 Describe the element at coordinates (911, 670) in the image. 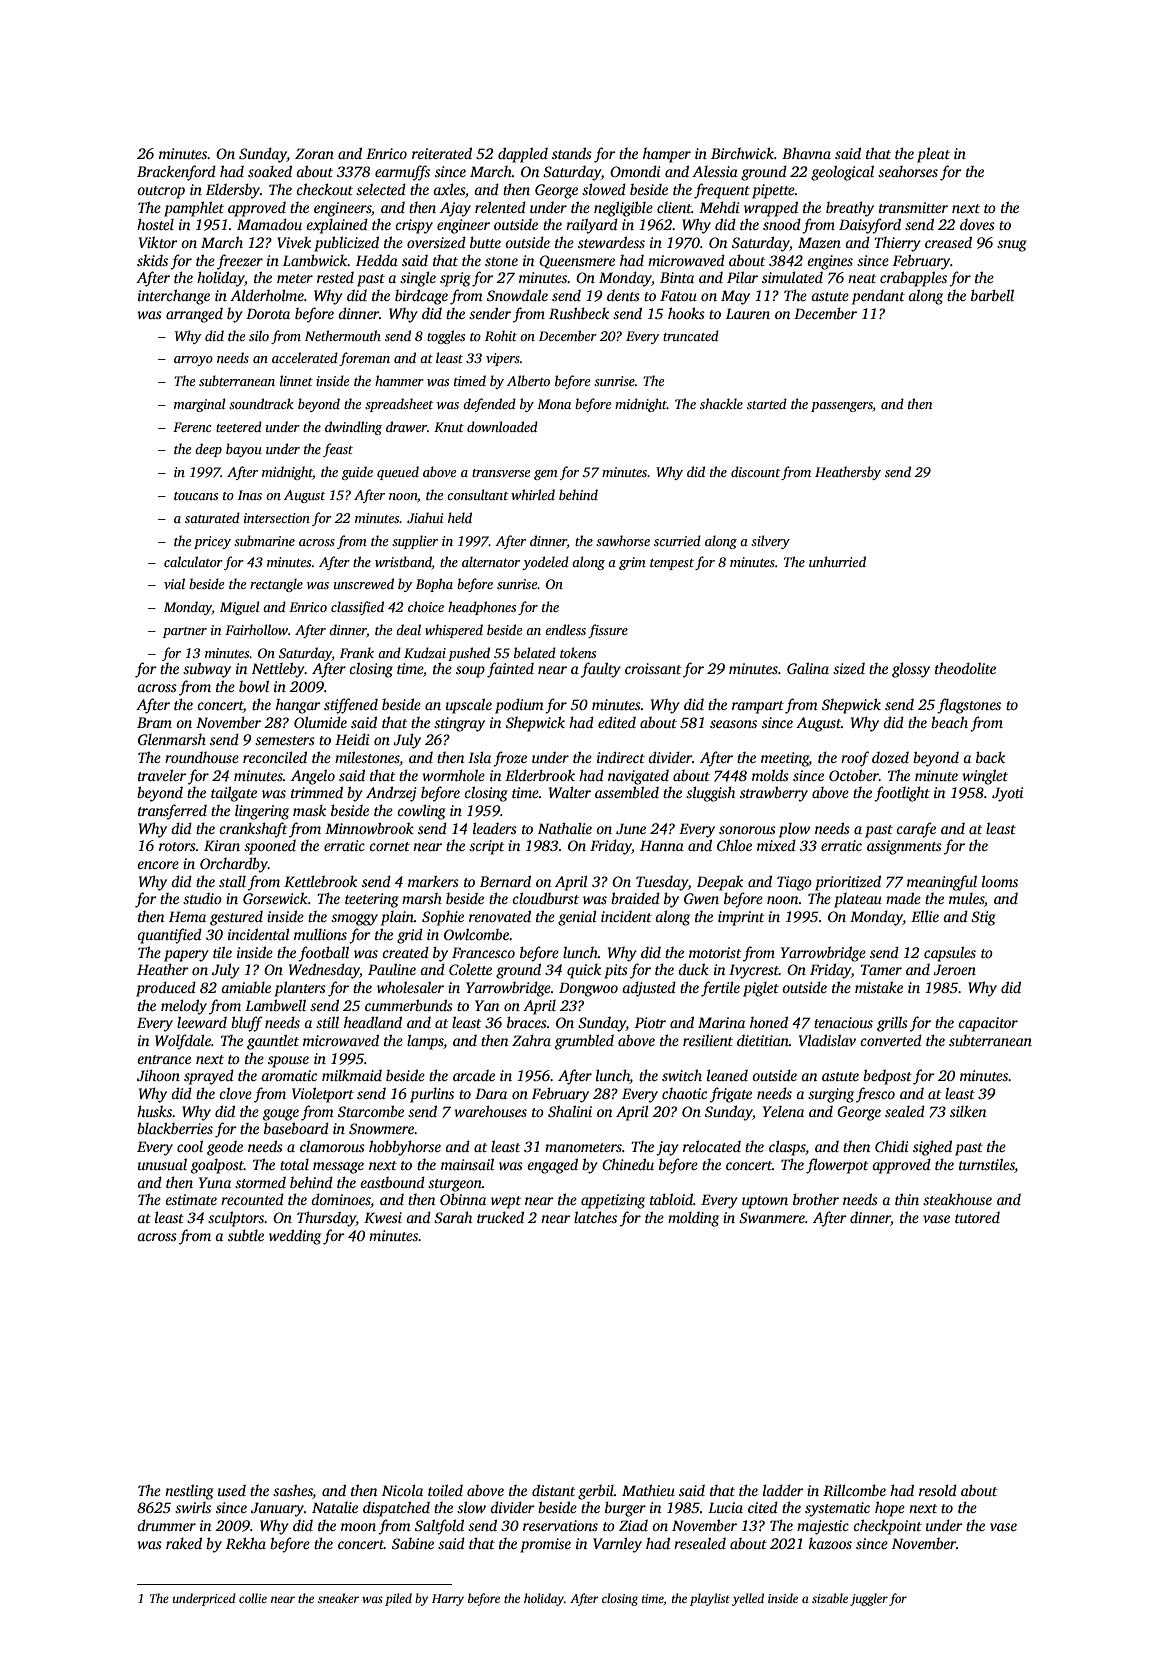

I see `glossy` at that location.
